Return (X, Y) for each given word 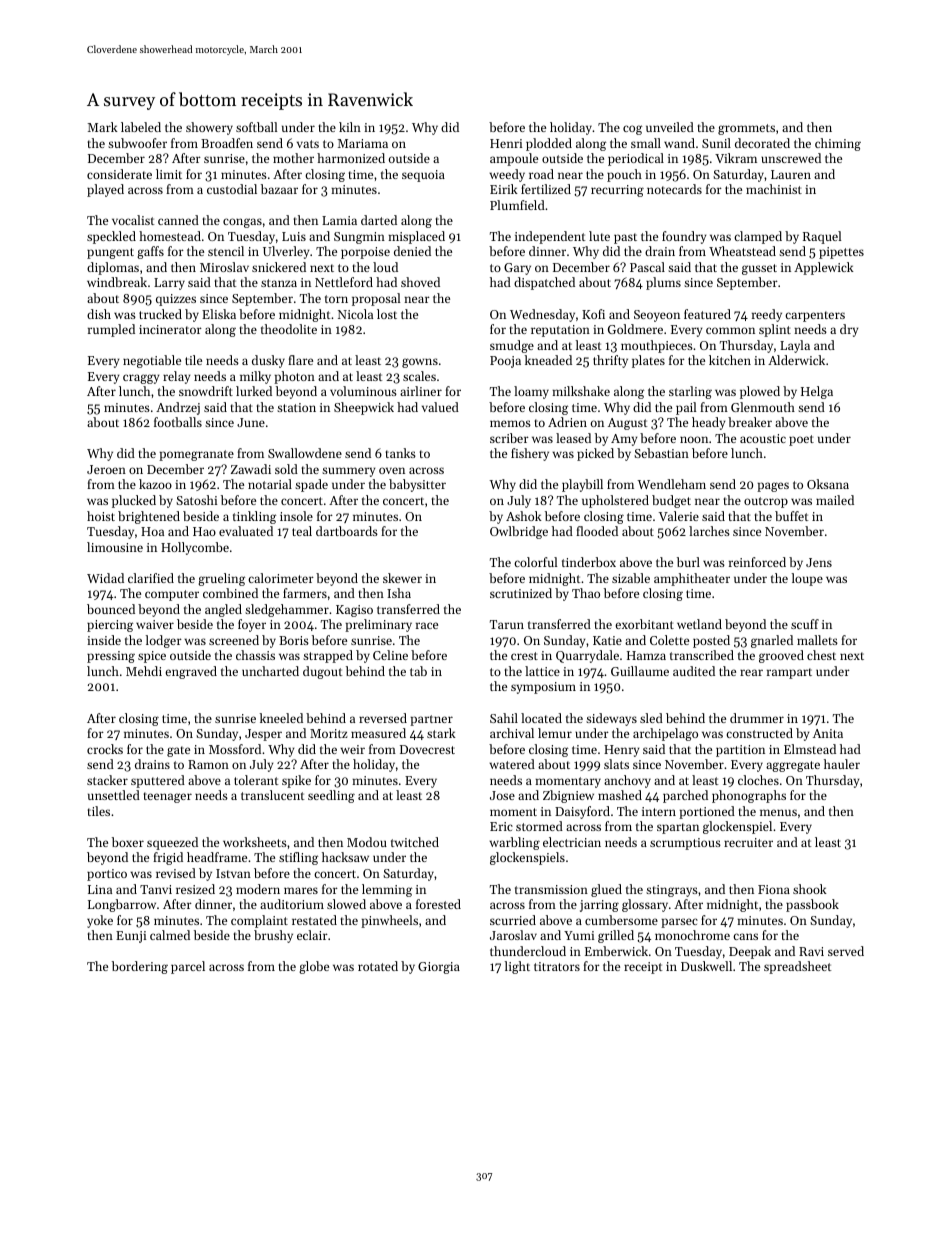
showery (209, 128)
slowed (346, 904)
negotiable (152, 361)
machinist (774, 189)
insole (296, 516)
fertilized (546, 189)
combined (230, 593)
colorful (536, 562)
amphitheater (692, 579)
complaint (259, 921)
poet (801, 440)
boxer (128, 842)
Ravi (811, 951)
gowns (420, 363)
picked (595, 454)
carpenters (815, 316)
